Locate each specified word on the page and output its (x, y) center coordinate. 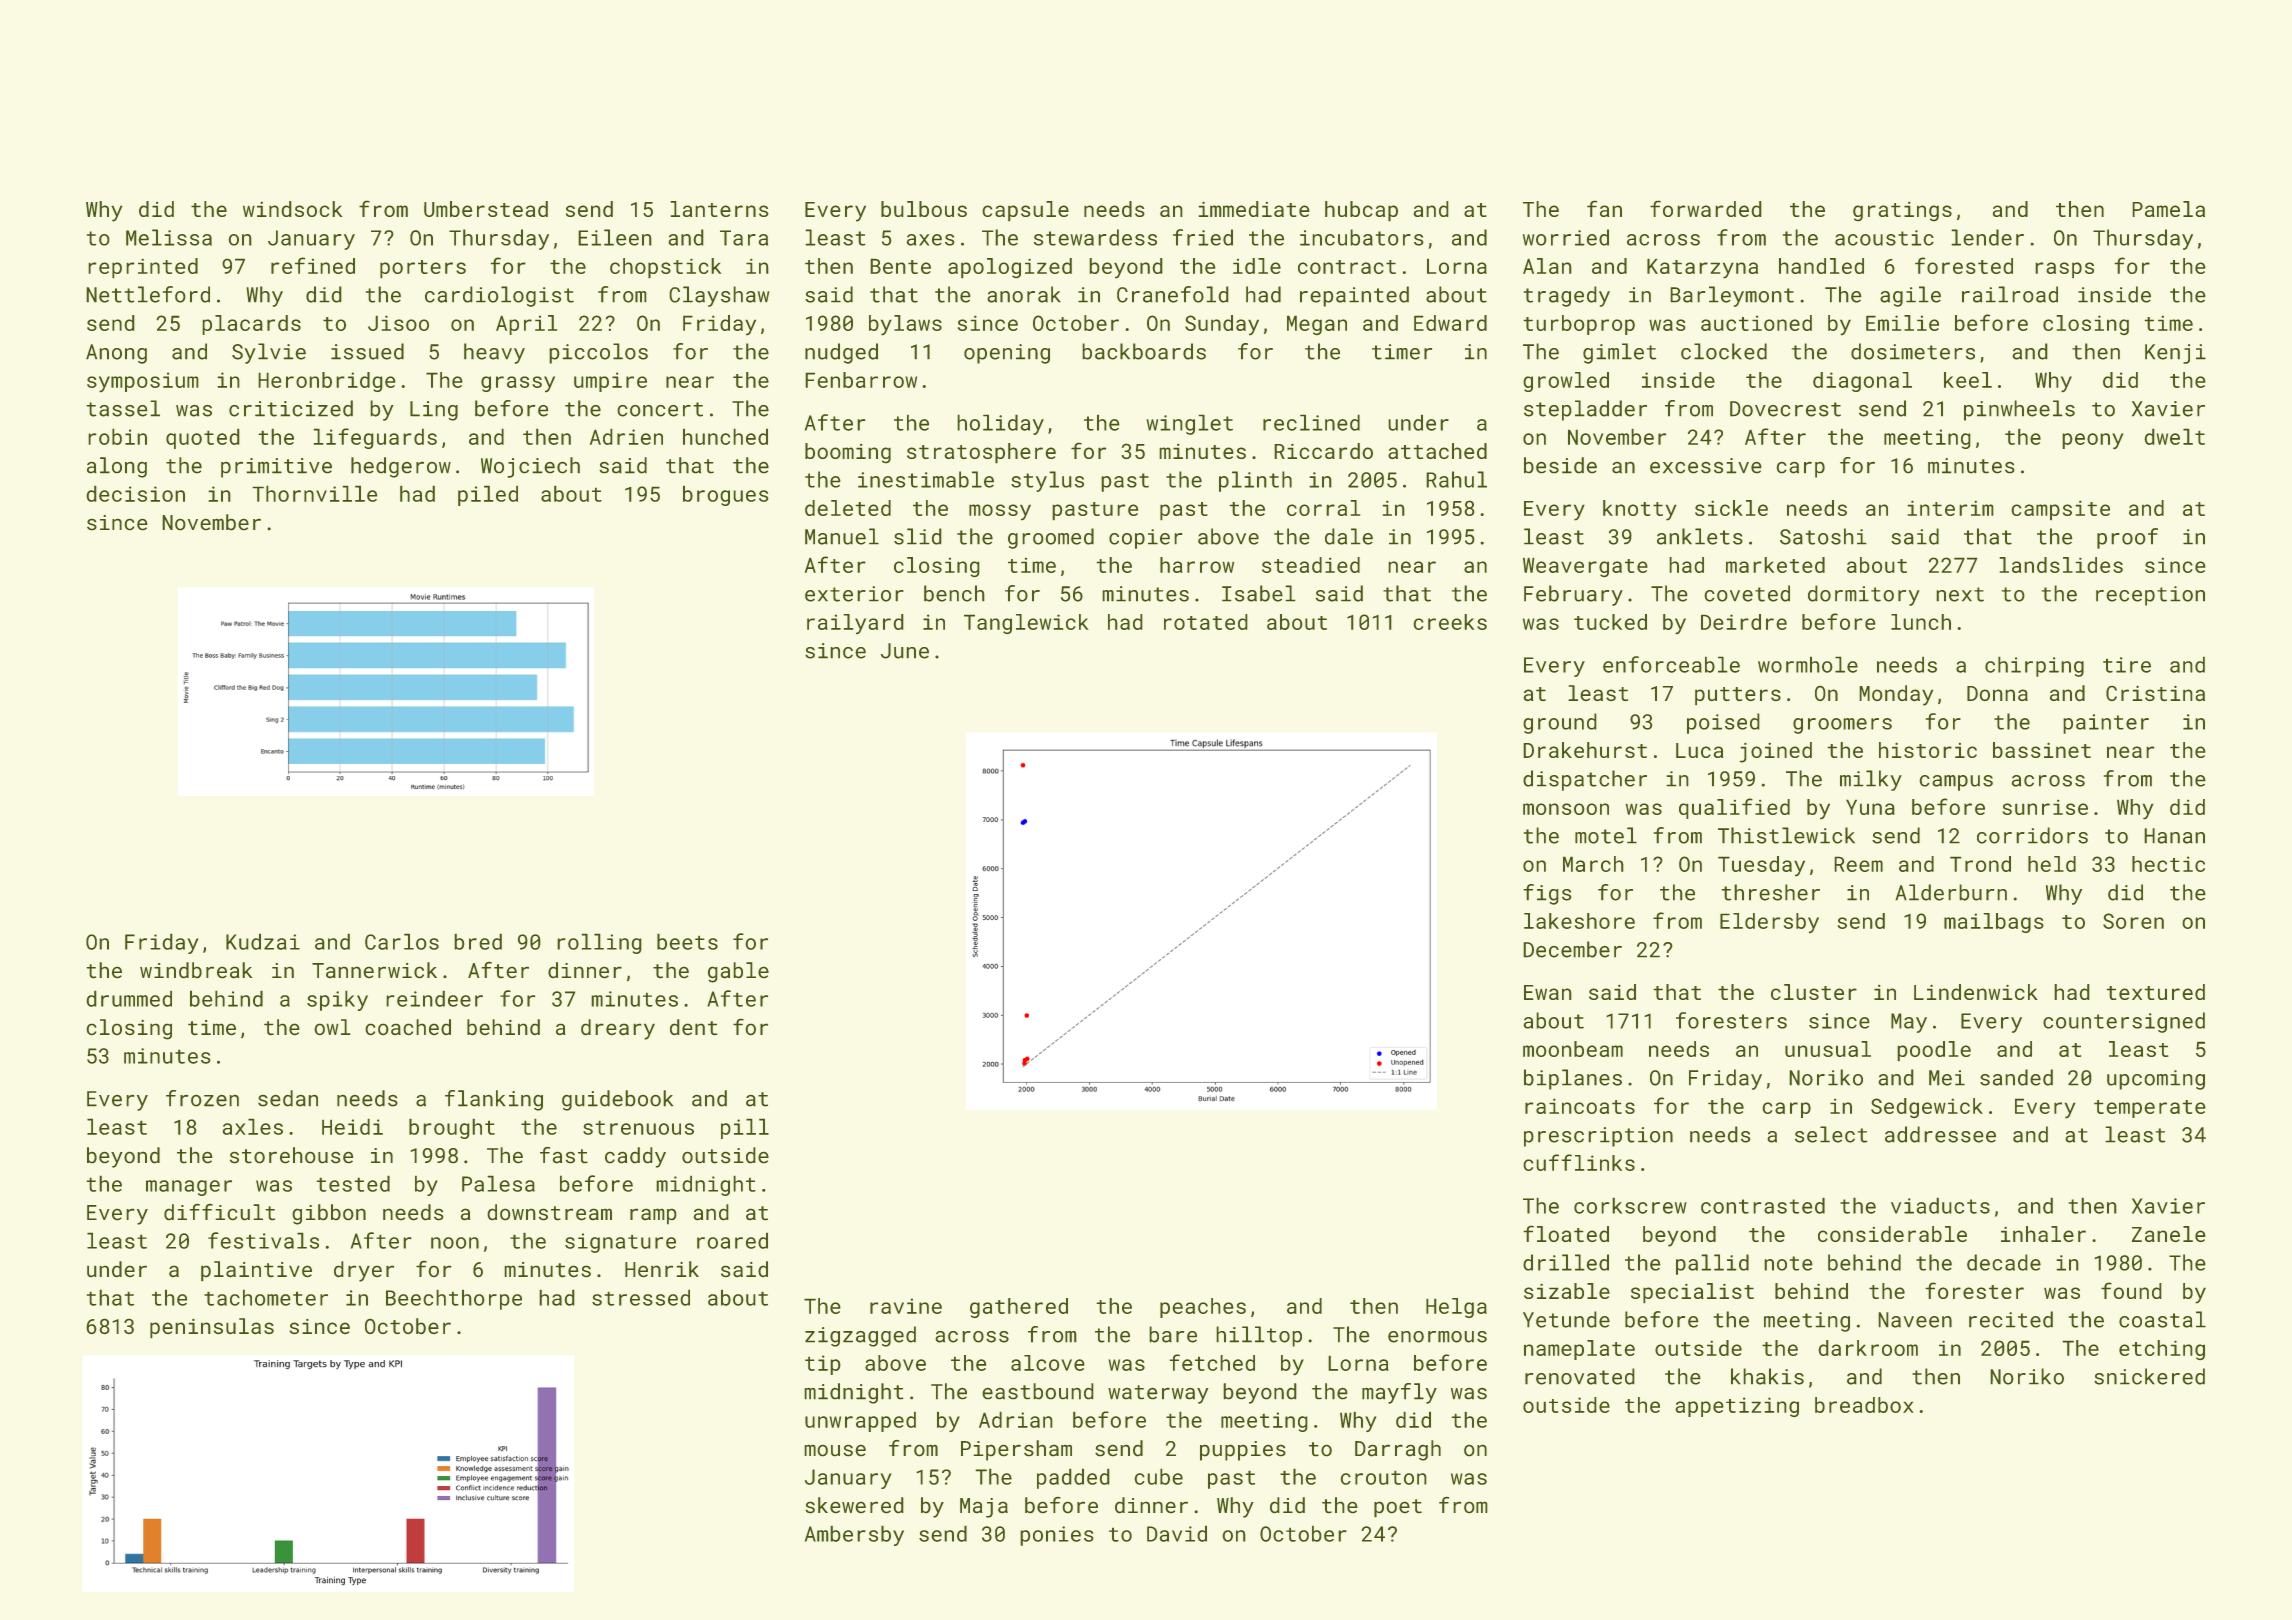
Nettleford (148, 294)
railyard (855, 624)
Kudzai (263, 941)
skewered (854, 1505)
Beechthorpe (454, 1299)
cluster (1814, 992)
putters (1738, 696)
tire (2127, 665)
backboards (1144, 351)
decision (135, 493)
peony (2093, 441)
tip (823, 1365)
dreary (618, 1029)
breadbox (1864, 1405)
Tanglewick (1026, 624)
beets (687, 941)
